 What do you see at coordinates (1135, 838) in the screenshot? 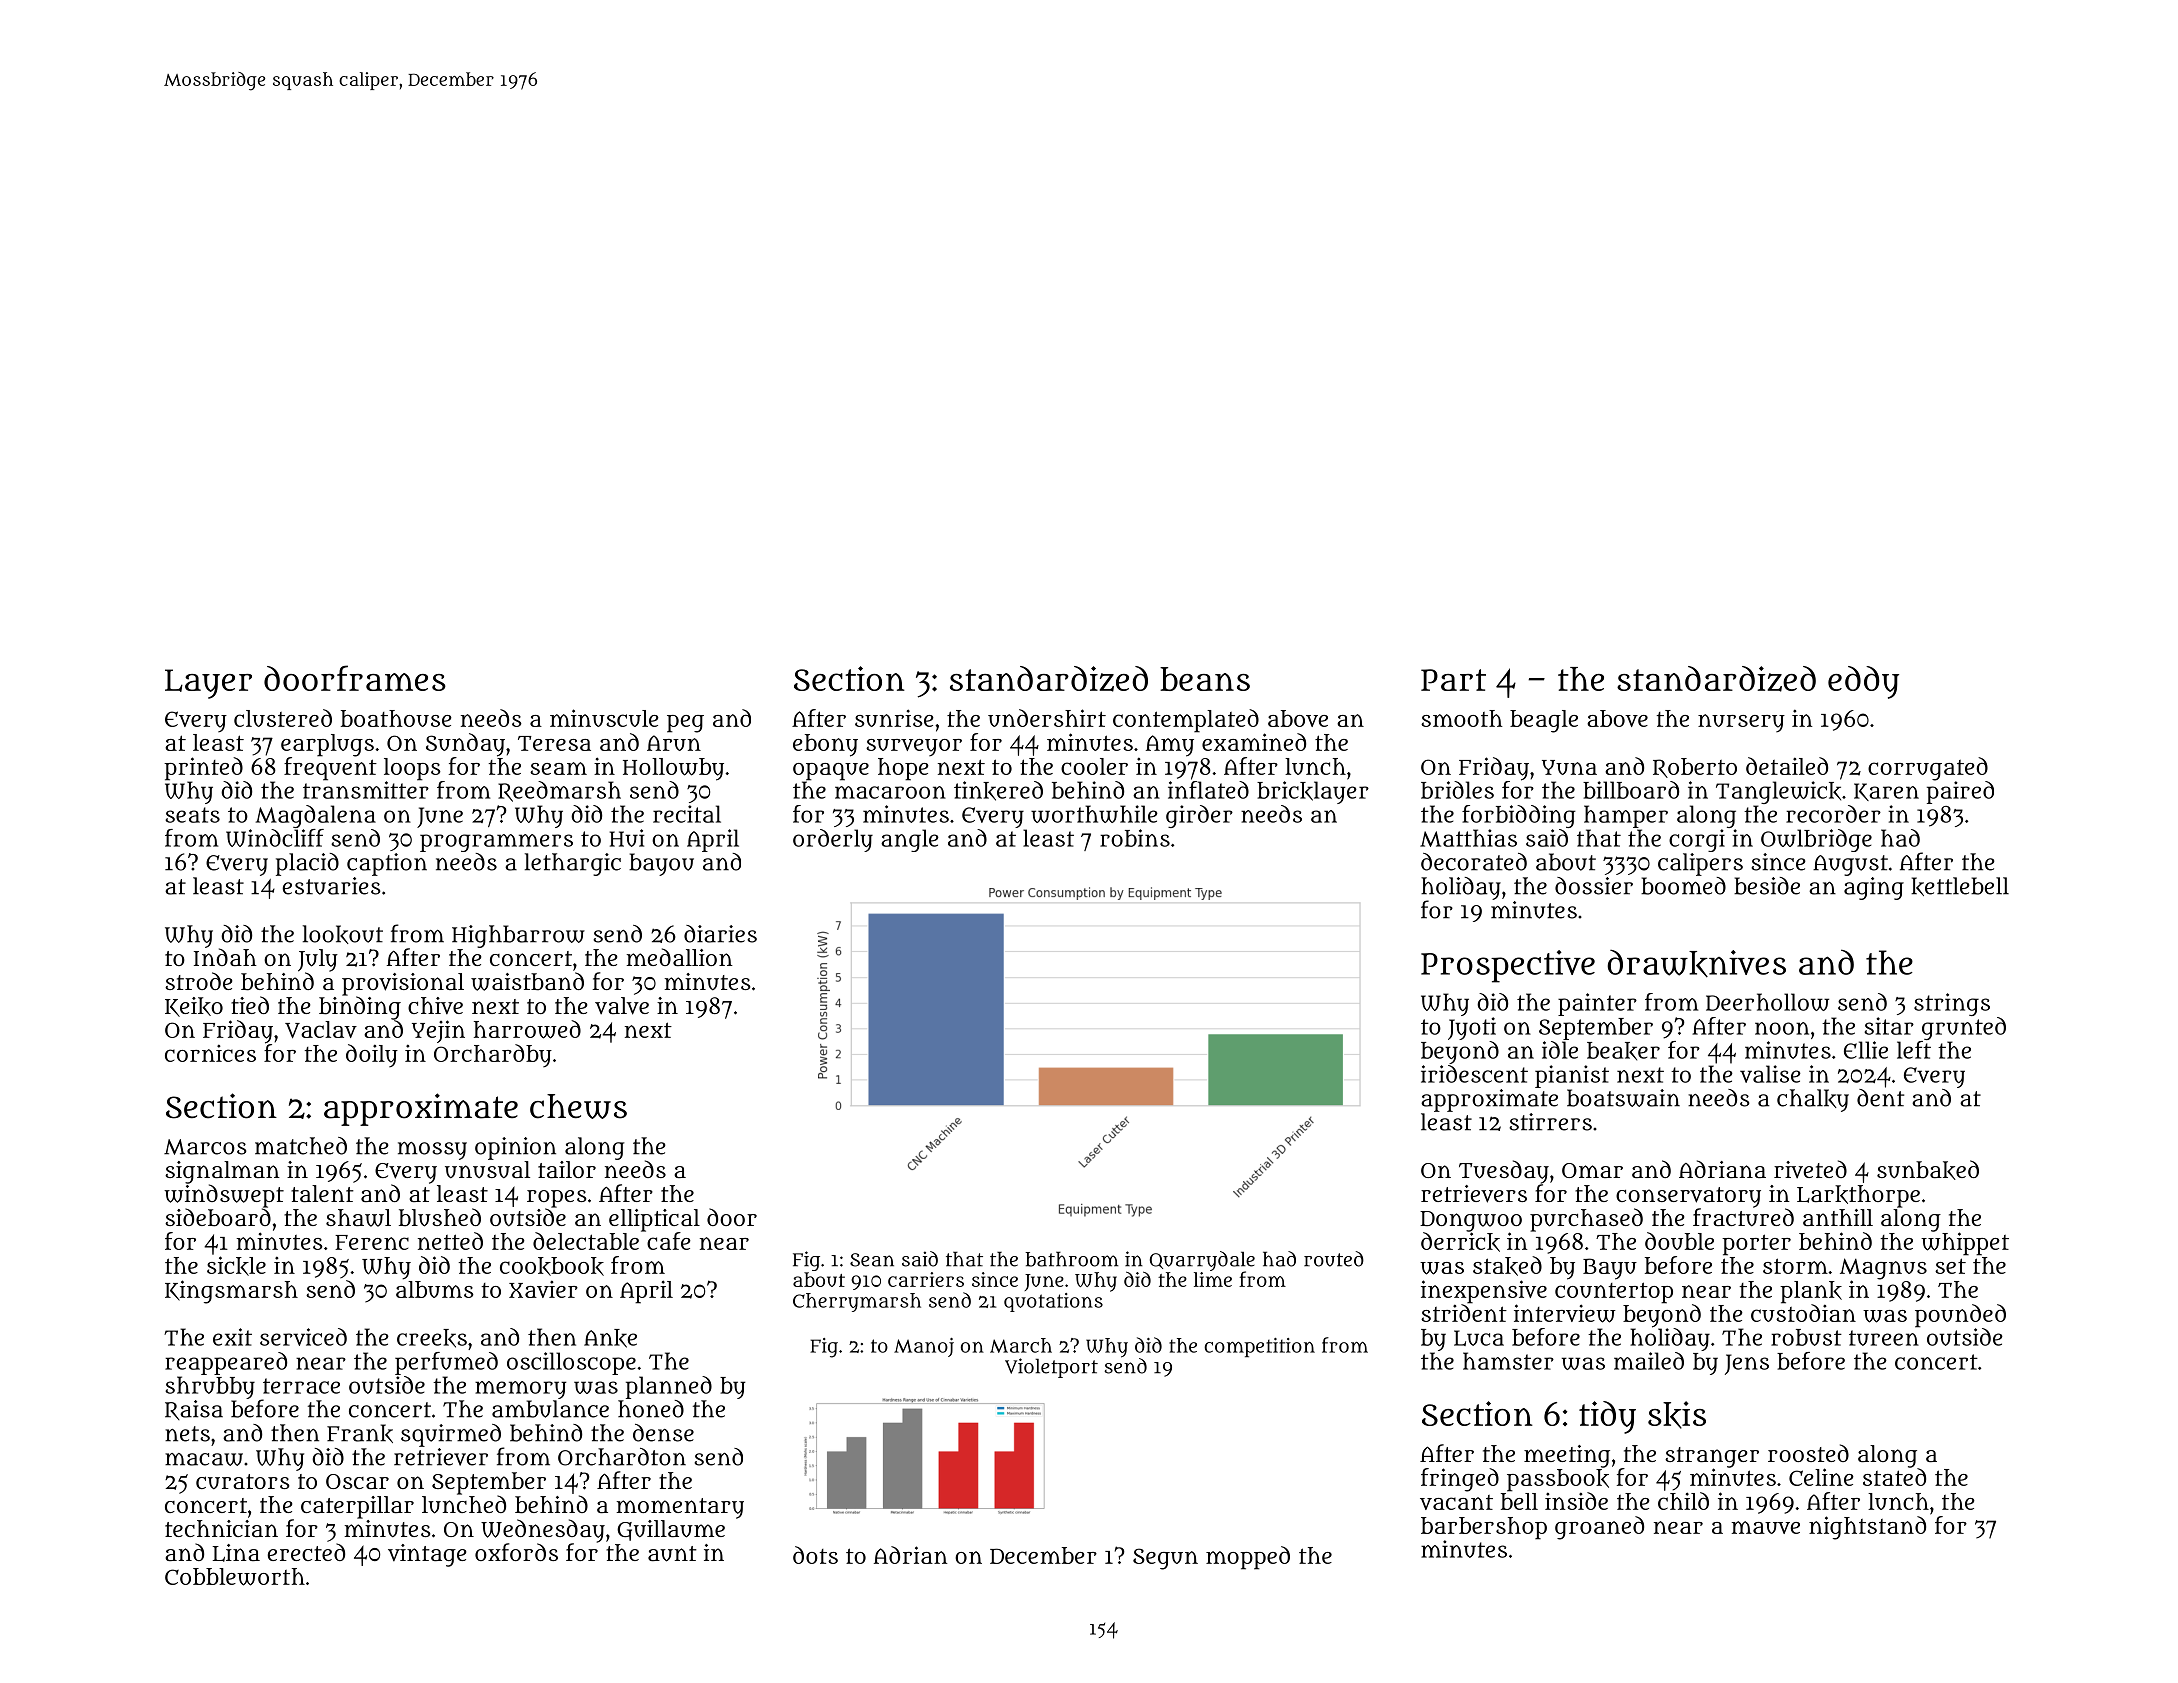
I see `robins` at bounding box center [1135, 838].
